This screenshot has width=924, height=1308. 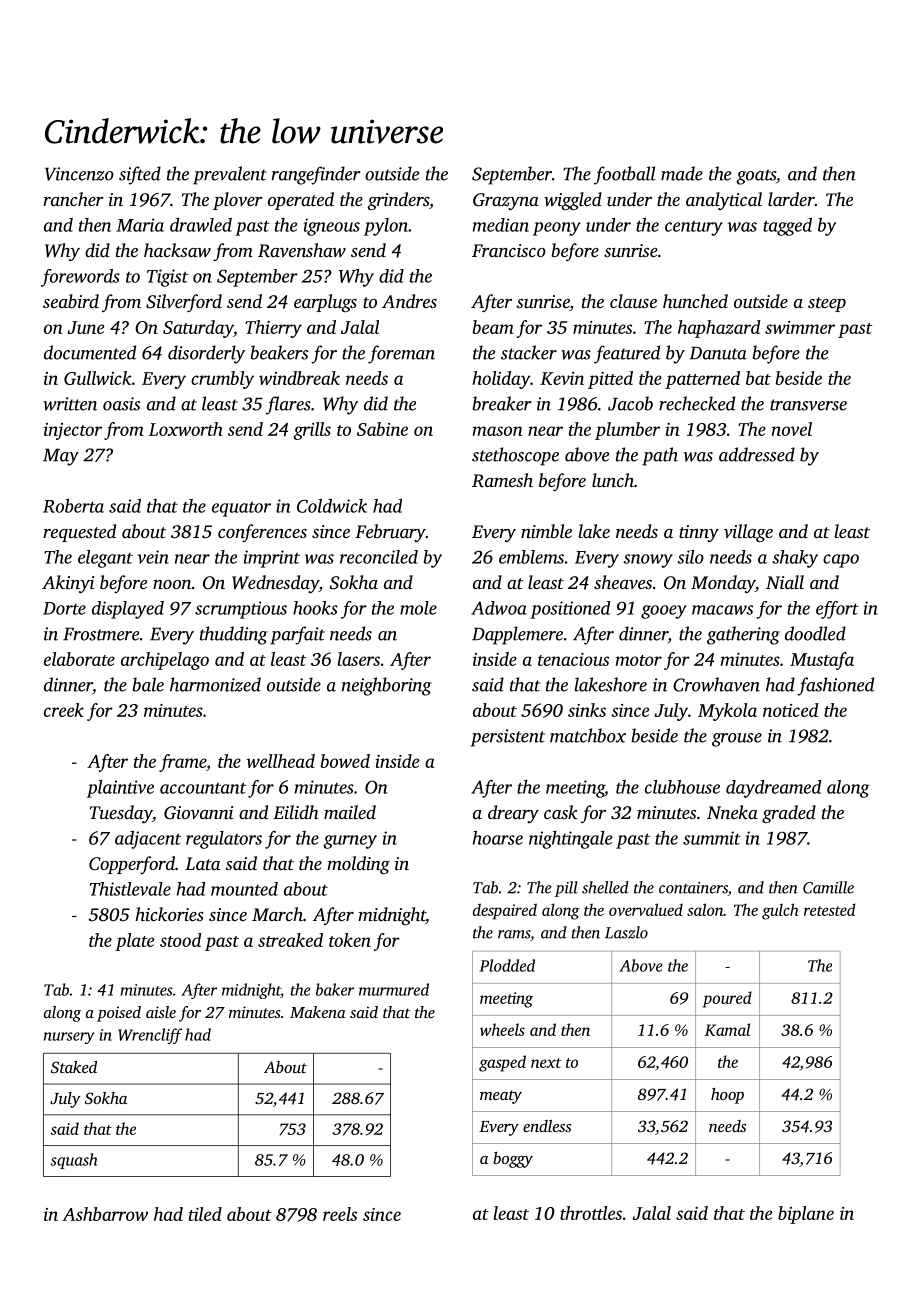 I want to click on Ashbarrow, so click(x=105, y=1214).
